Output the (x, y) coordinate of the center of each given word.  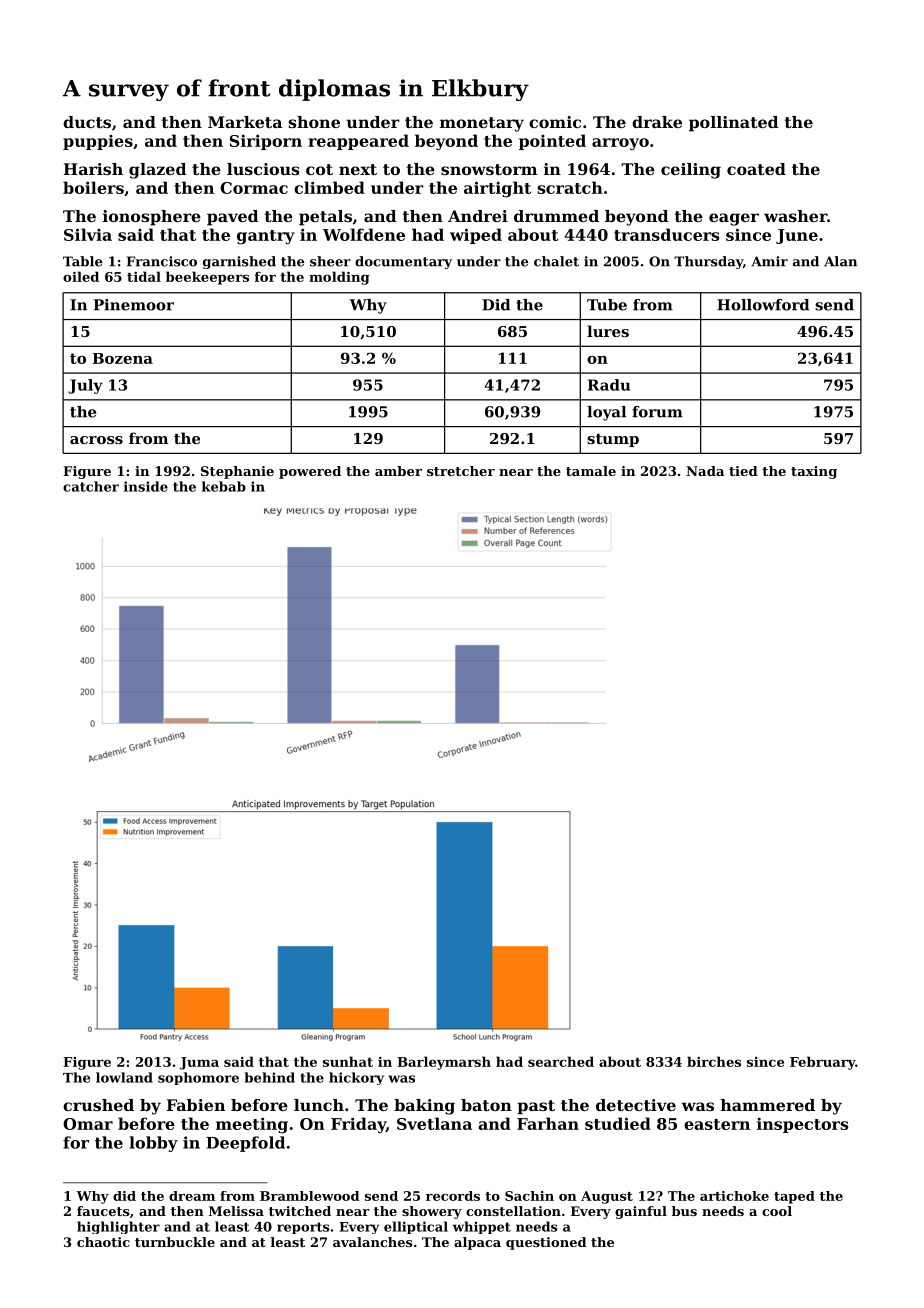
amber (398, 471)
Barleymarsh (444, 1063)
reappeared (358, 142)
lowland (124, 1077)
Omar (88, 1124)
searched (561, 1061)
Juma (199, 1063)
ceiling (691, 171)
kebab (224, 486)
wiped (476, 236)
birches (714, 1061)
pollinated (733, 124)
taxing (814, 472)
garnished (239, 262)
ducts (87, 122)
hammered (768, 1105)
